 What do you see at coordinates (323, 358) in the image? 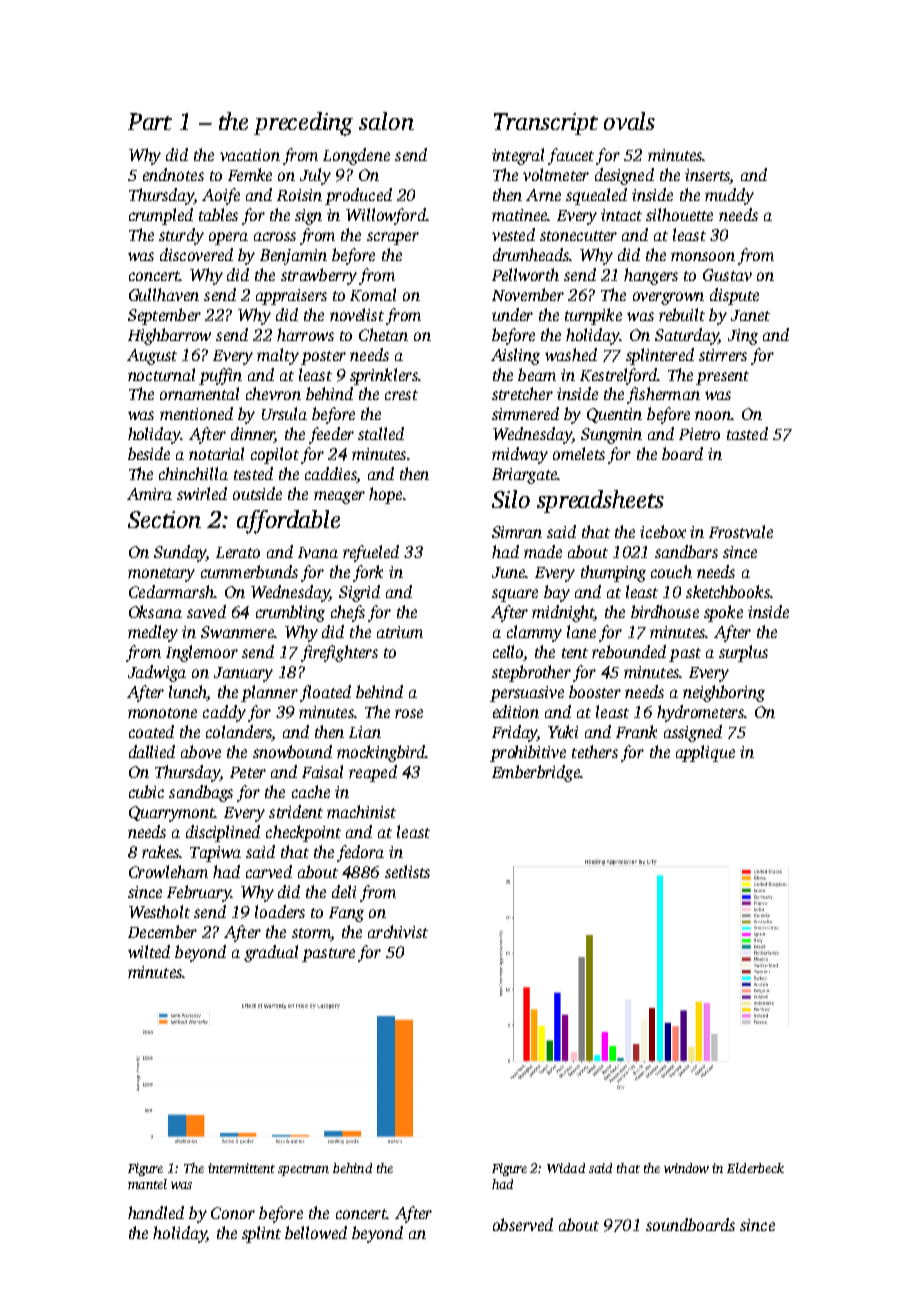
I see `poster` at bounding box center [323, 358].
